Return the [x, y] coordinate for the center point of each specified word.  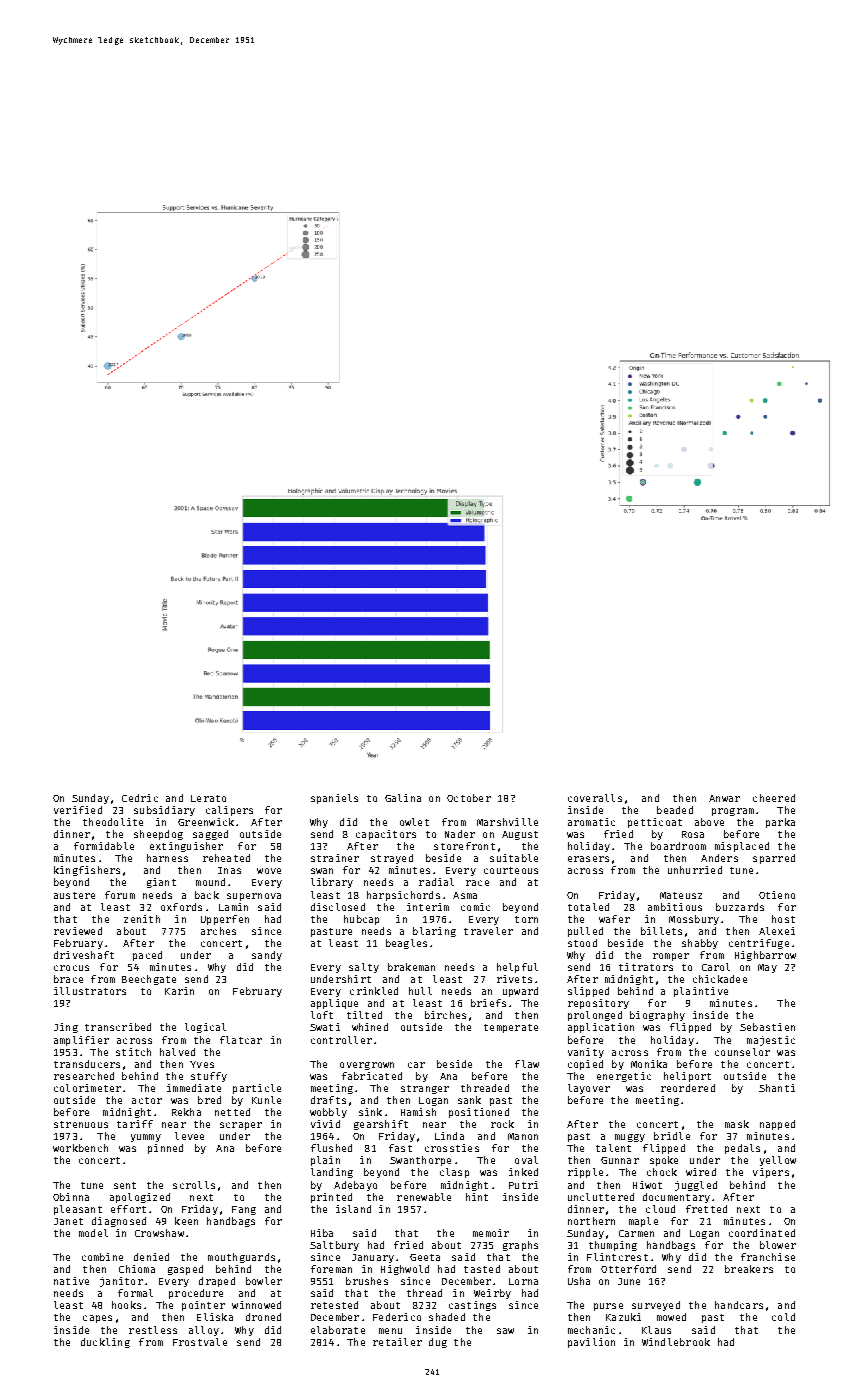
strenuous [81, 1124]
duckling [105, 1343]
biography [657, 1016]
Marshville [507, 822]
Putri [523, 1185]
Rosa [693, 834]
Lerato [208, 798]
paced [147, 956]
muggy [630, 1138]
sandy [267, 956]
